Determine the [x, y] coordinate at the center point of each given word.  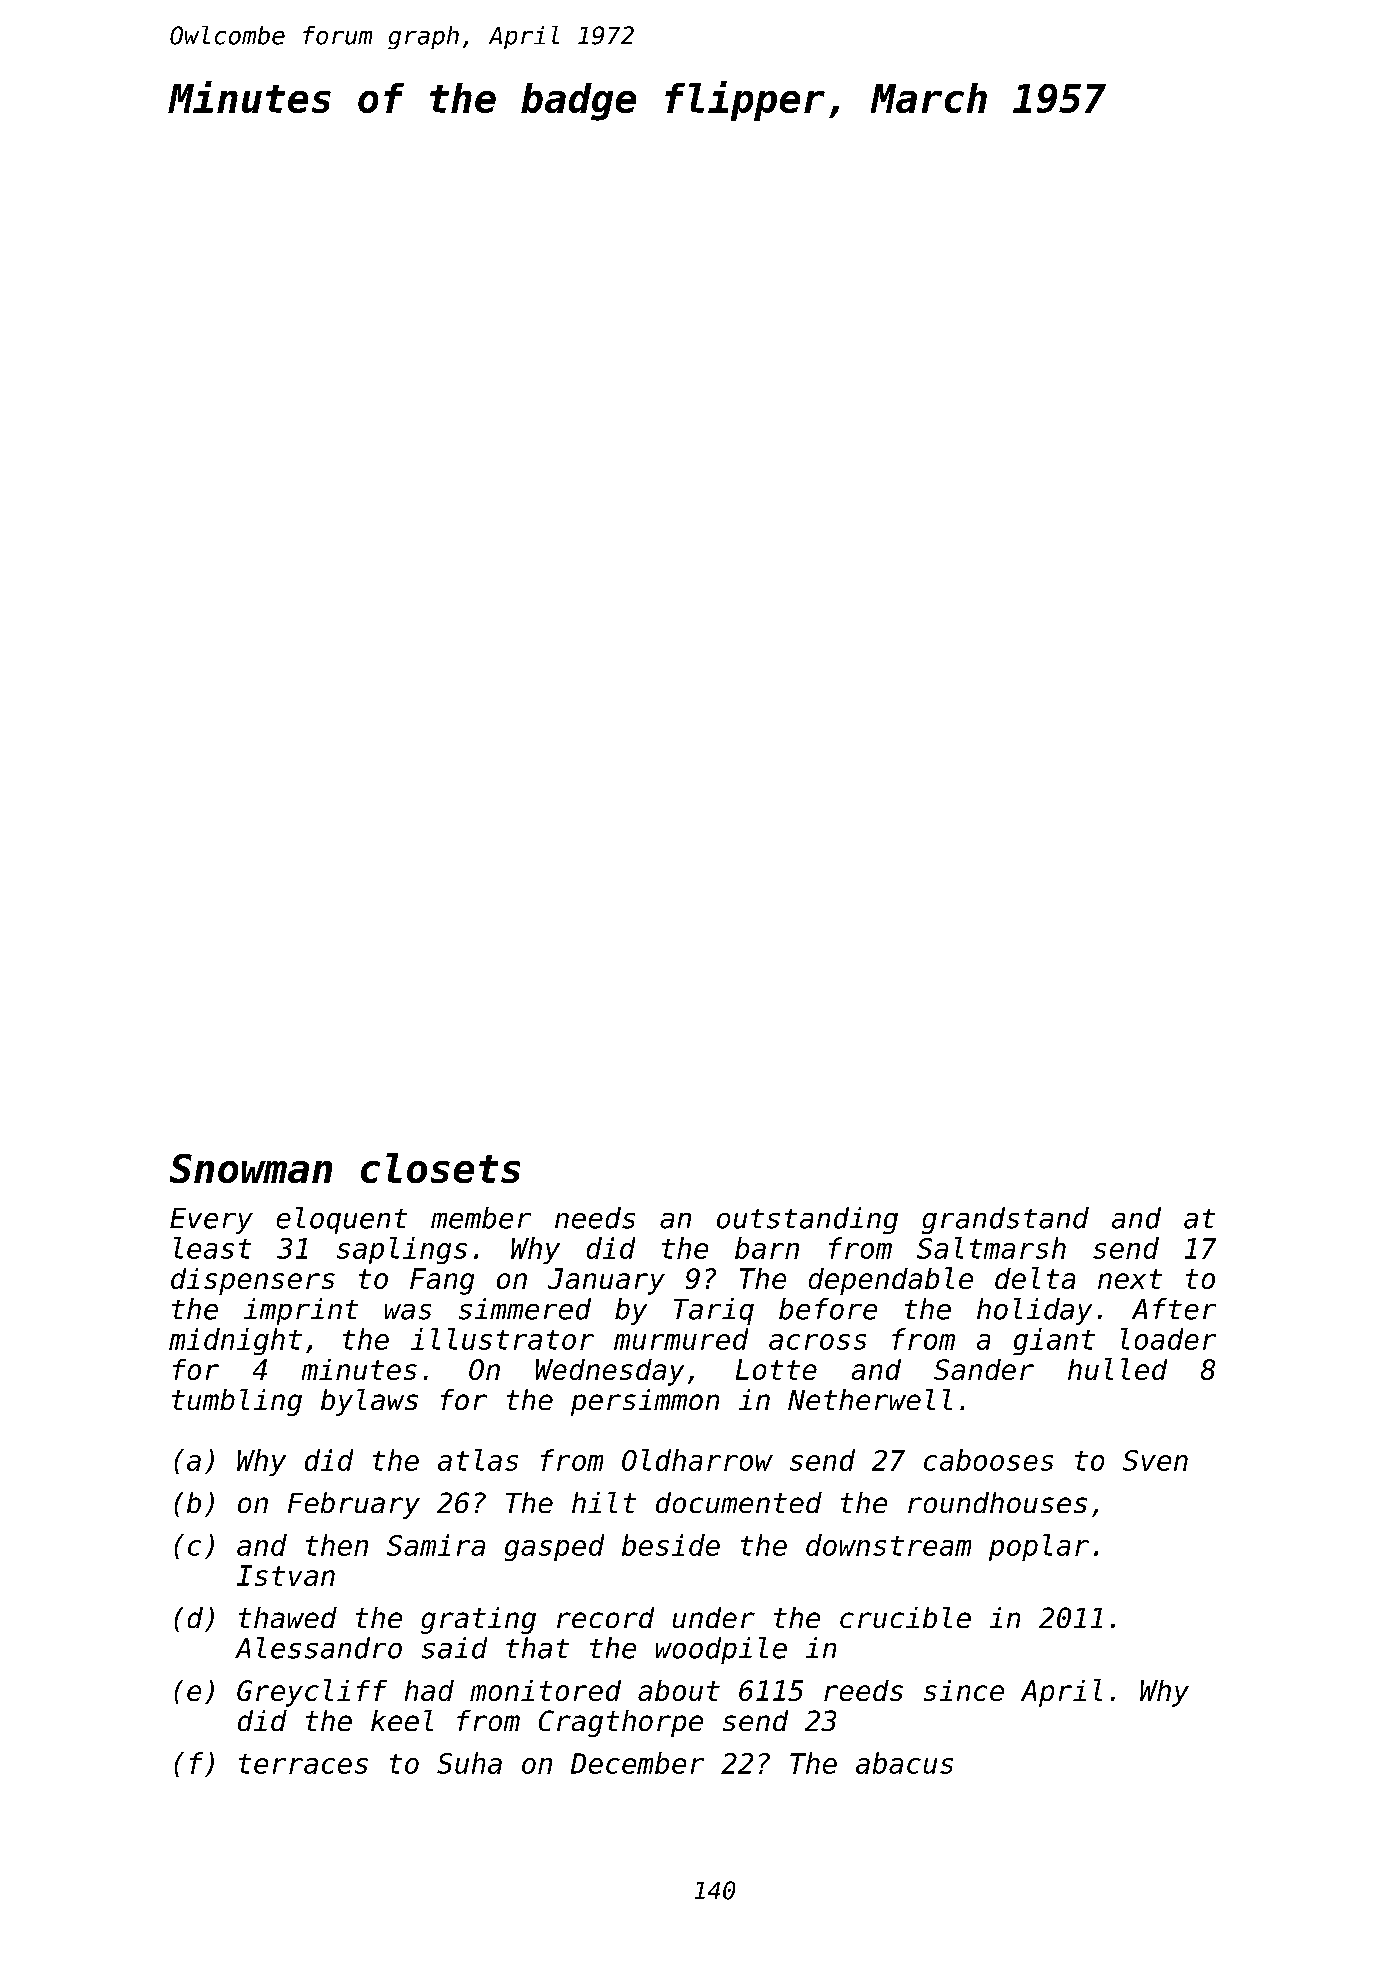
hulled [1117, 1369]
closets [440, 1168]
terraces [303, 1764]
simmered [525, 1309]
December [637, 1763]
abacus [904, 1763]
